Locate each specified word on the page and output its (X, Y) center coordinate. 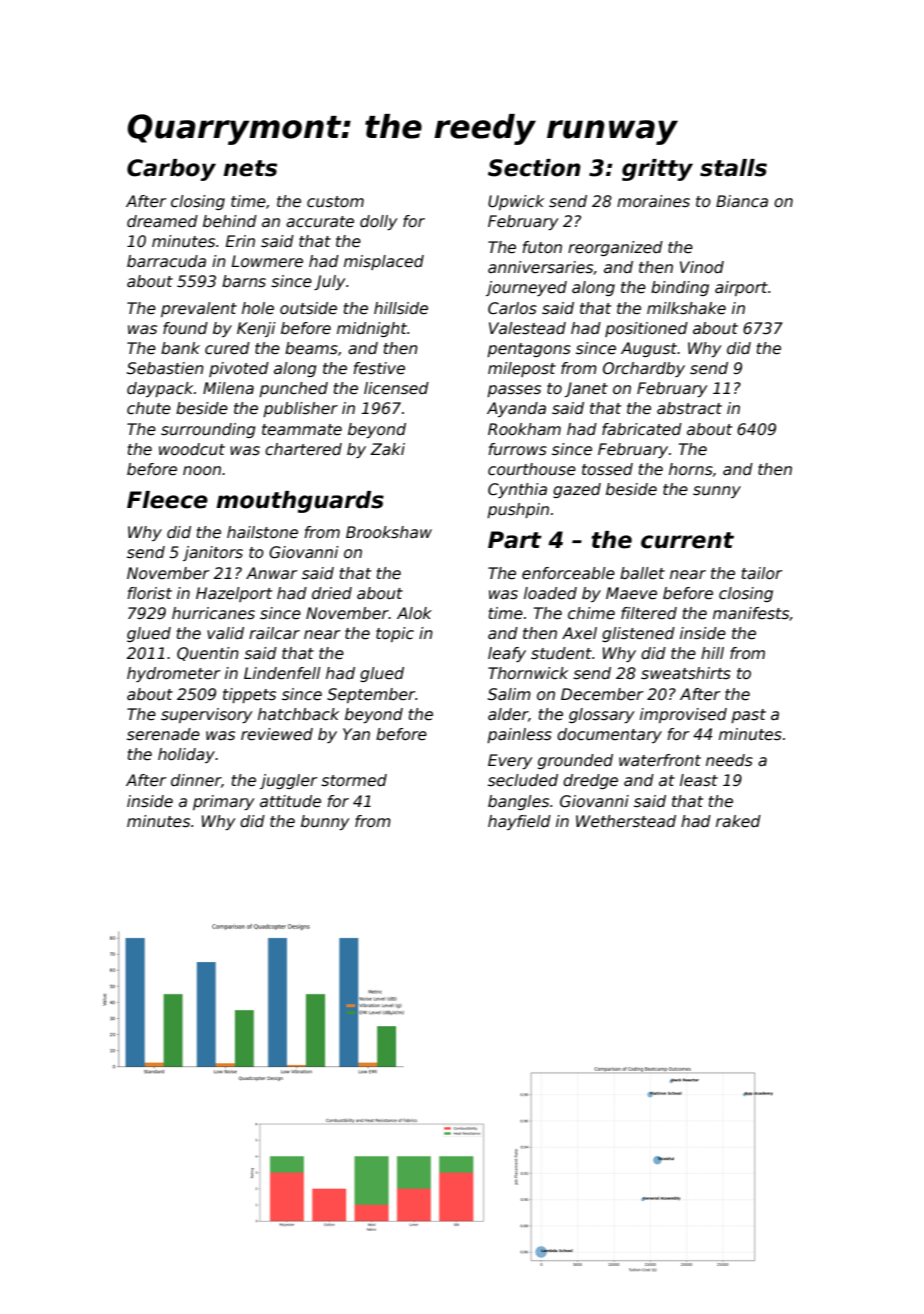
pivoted (239, 369)
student (561, 653)
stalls (733, 168)
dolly (378, 222)
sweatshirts (686, 673)
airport (741, 288)
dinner (196, 780)
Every (510, 761)
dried (332, 593)
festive (379, 368)
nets (250, 168)
